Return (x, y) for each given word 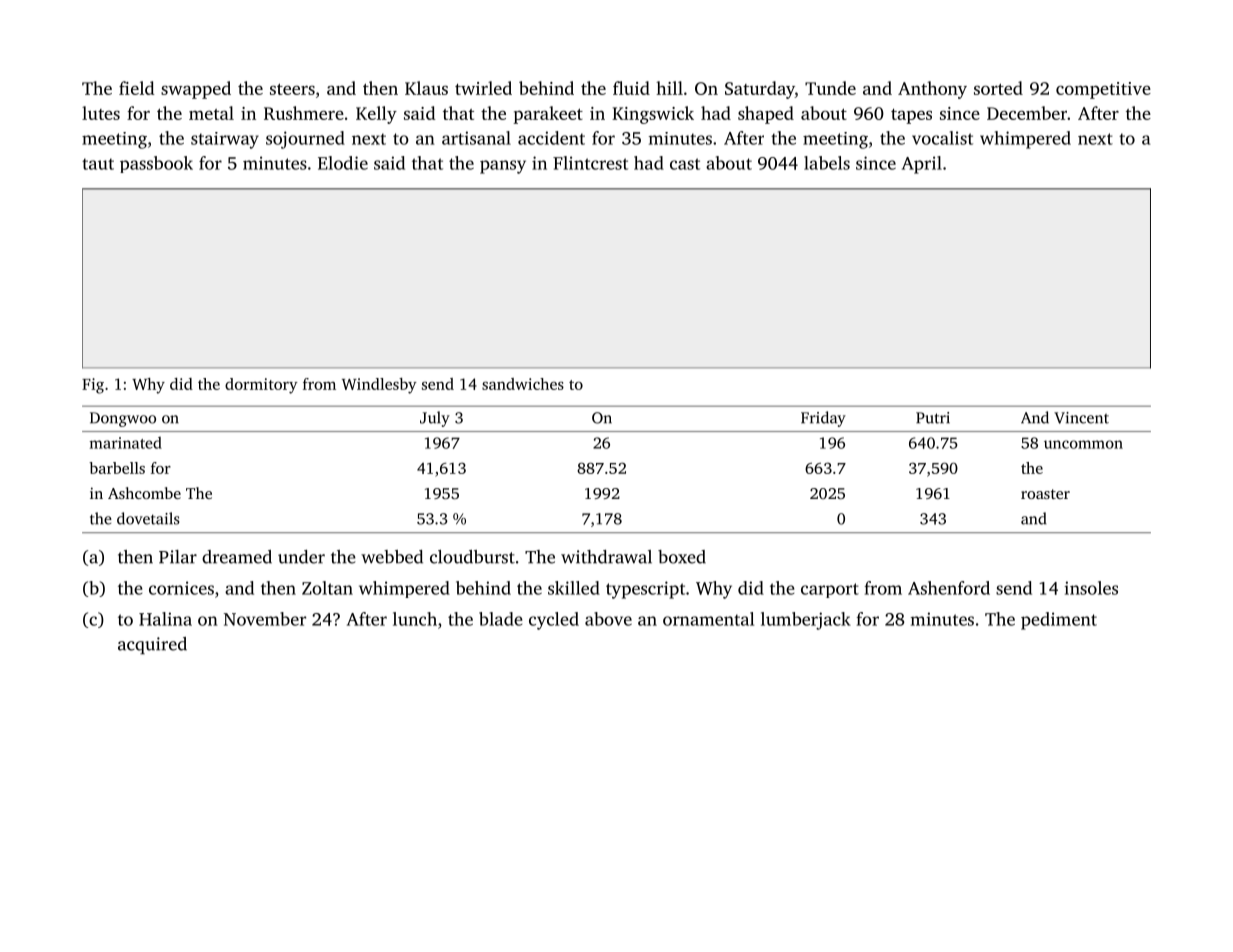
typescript (645, 590)
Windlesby (379, 386)
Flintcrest (590, 163)
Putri (933, 418)
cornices (181, 588)
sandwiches (523, 384)
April (922, 165)
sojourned (305, 140)
